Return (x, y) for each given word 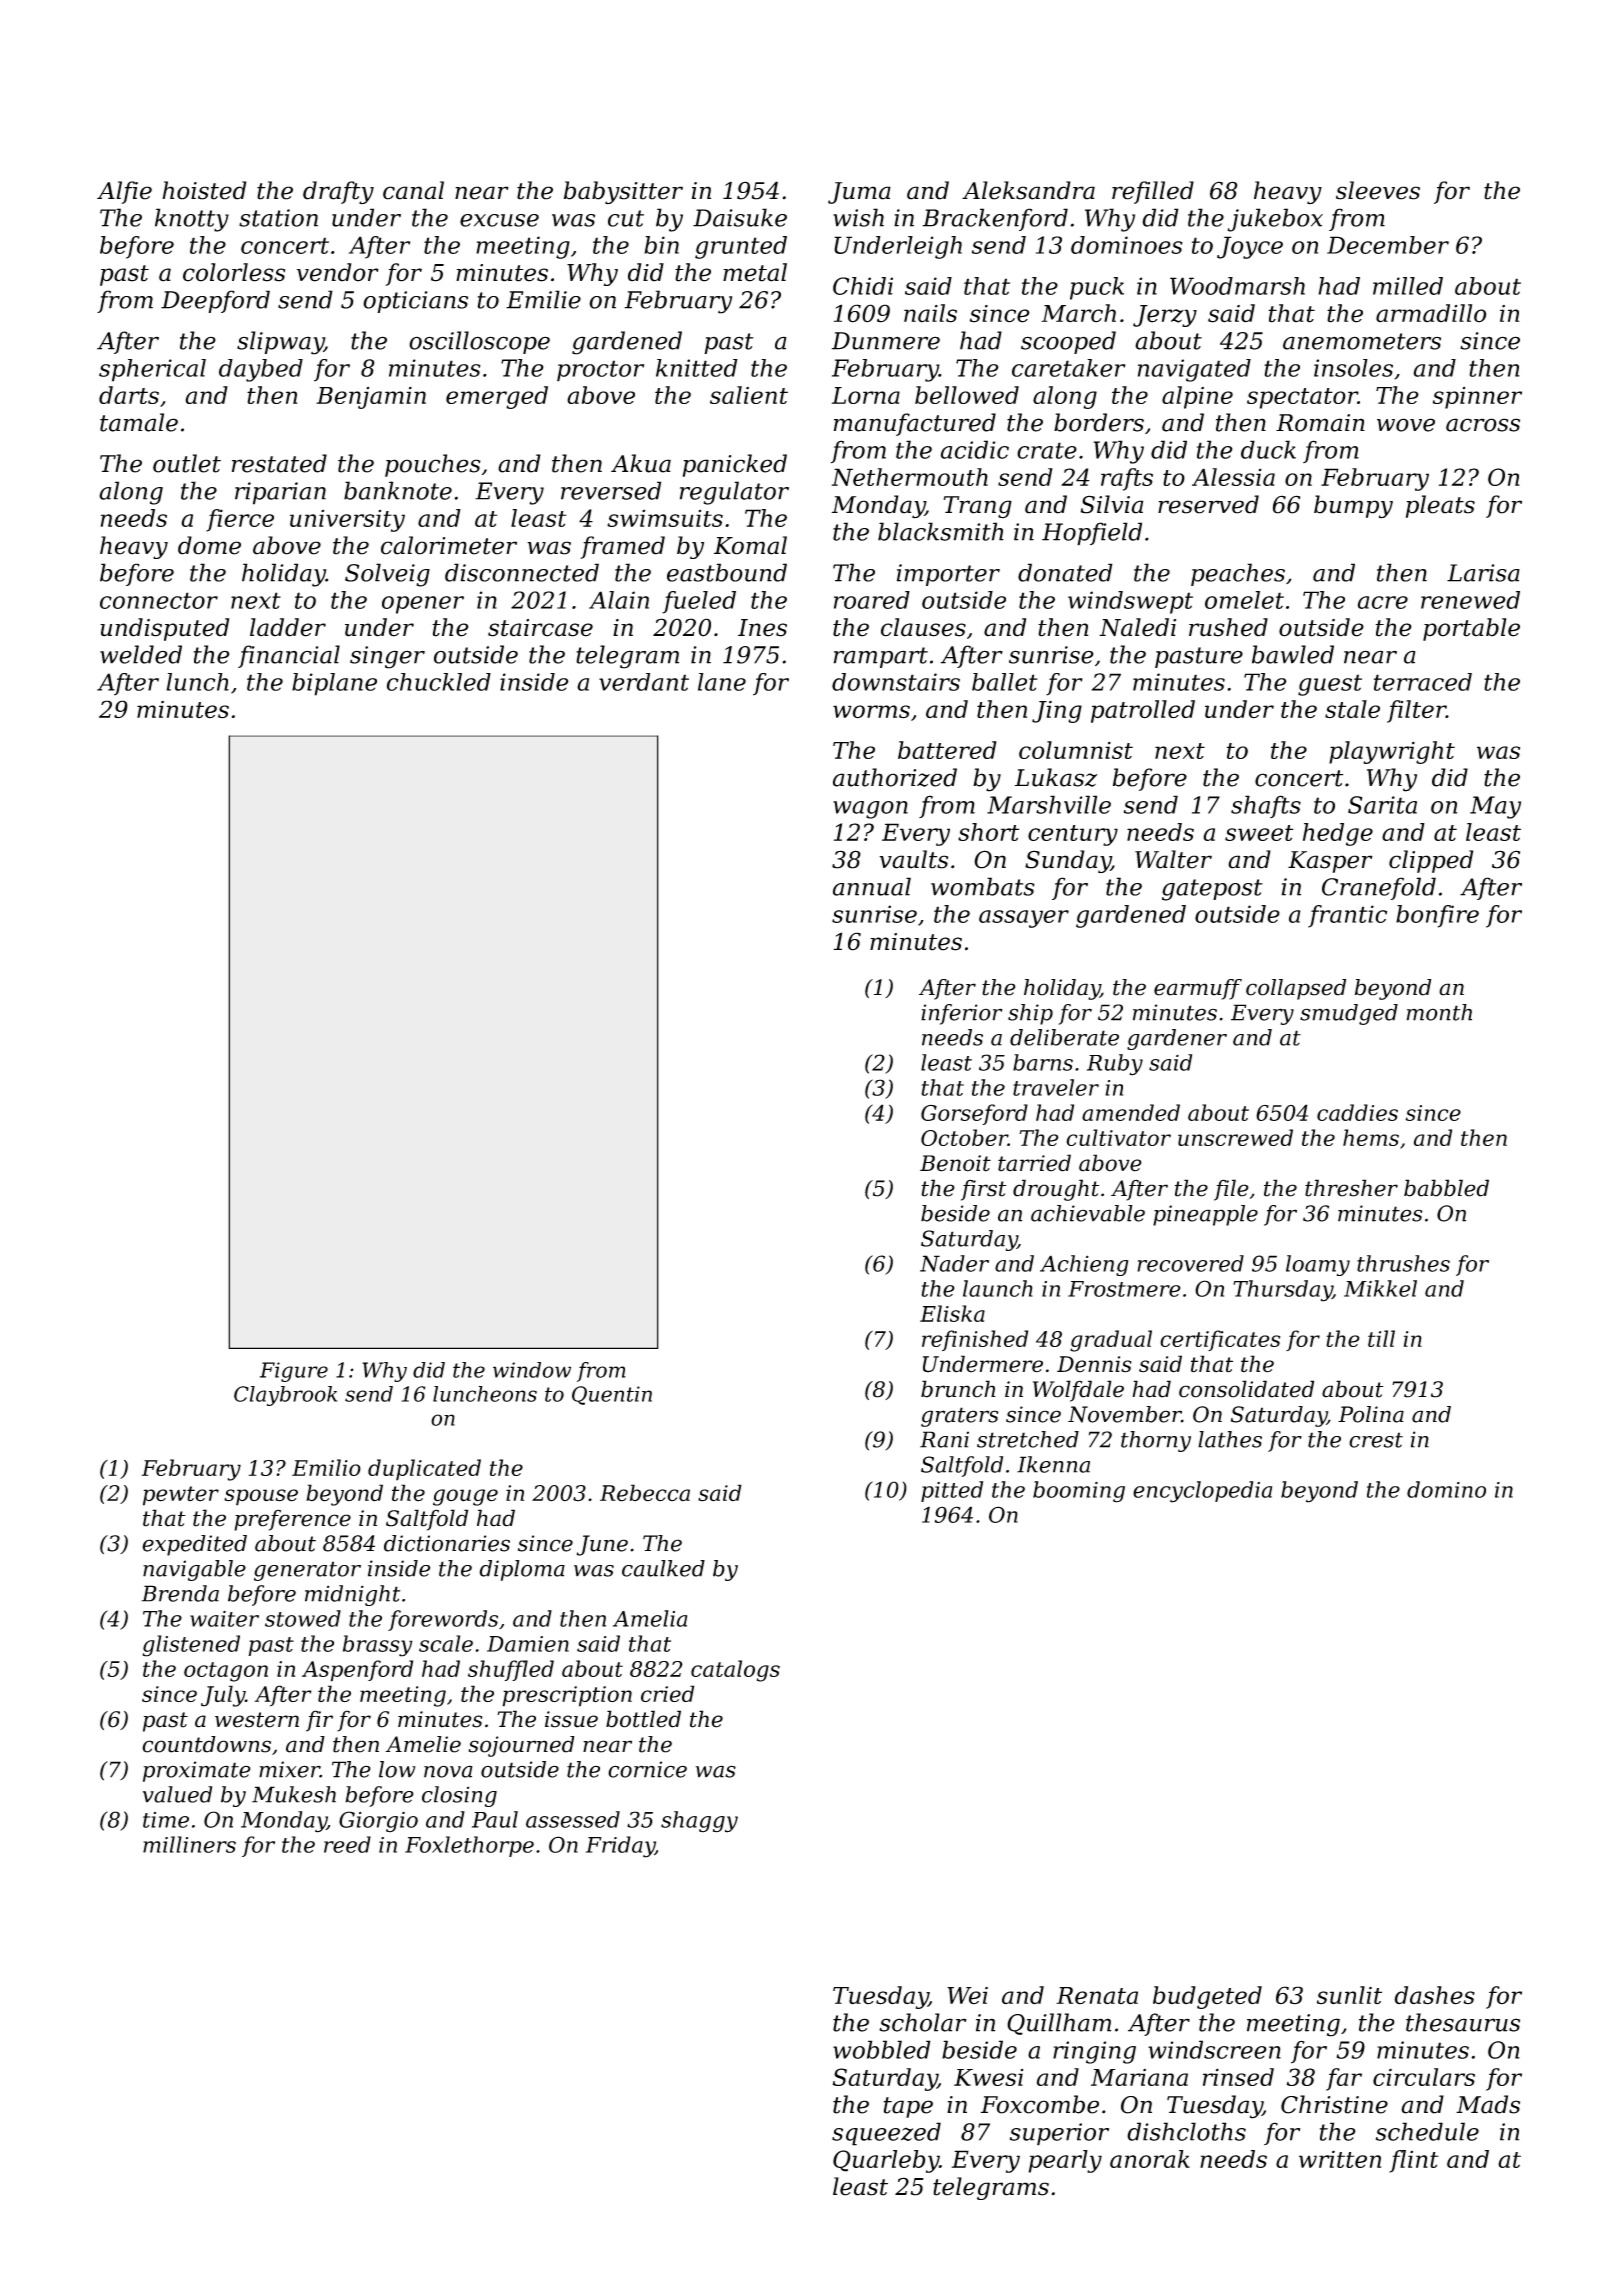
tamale (139, 422)
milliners (189, 1844)
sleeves (1378, 190)
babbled (1446, 1188)
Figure (294, 1372)
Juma (859, 193)
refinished (975, 1340)
